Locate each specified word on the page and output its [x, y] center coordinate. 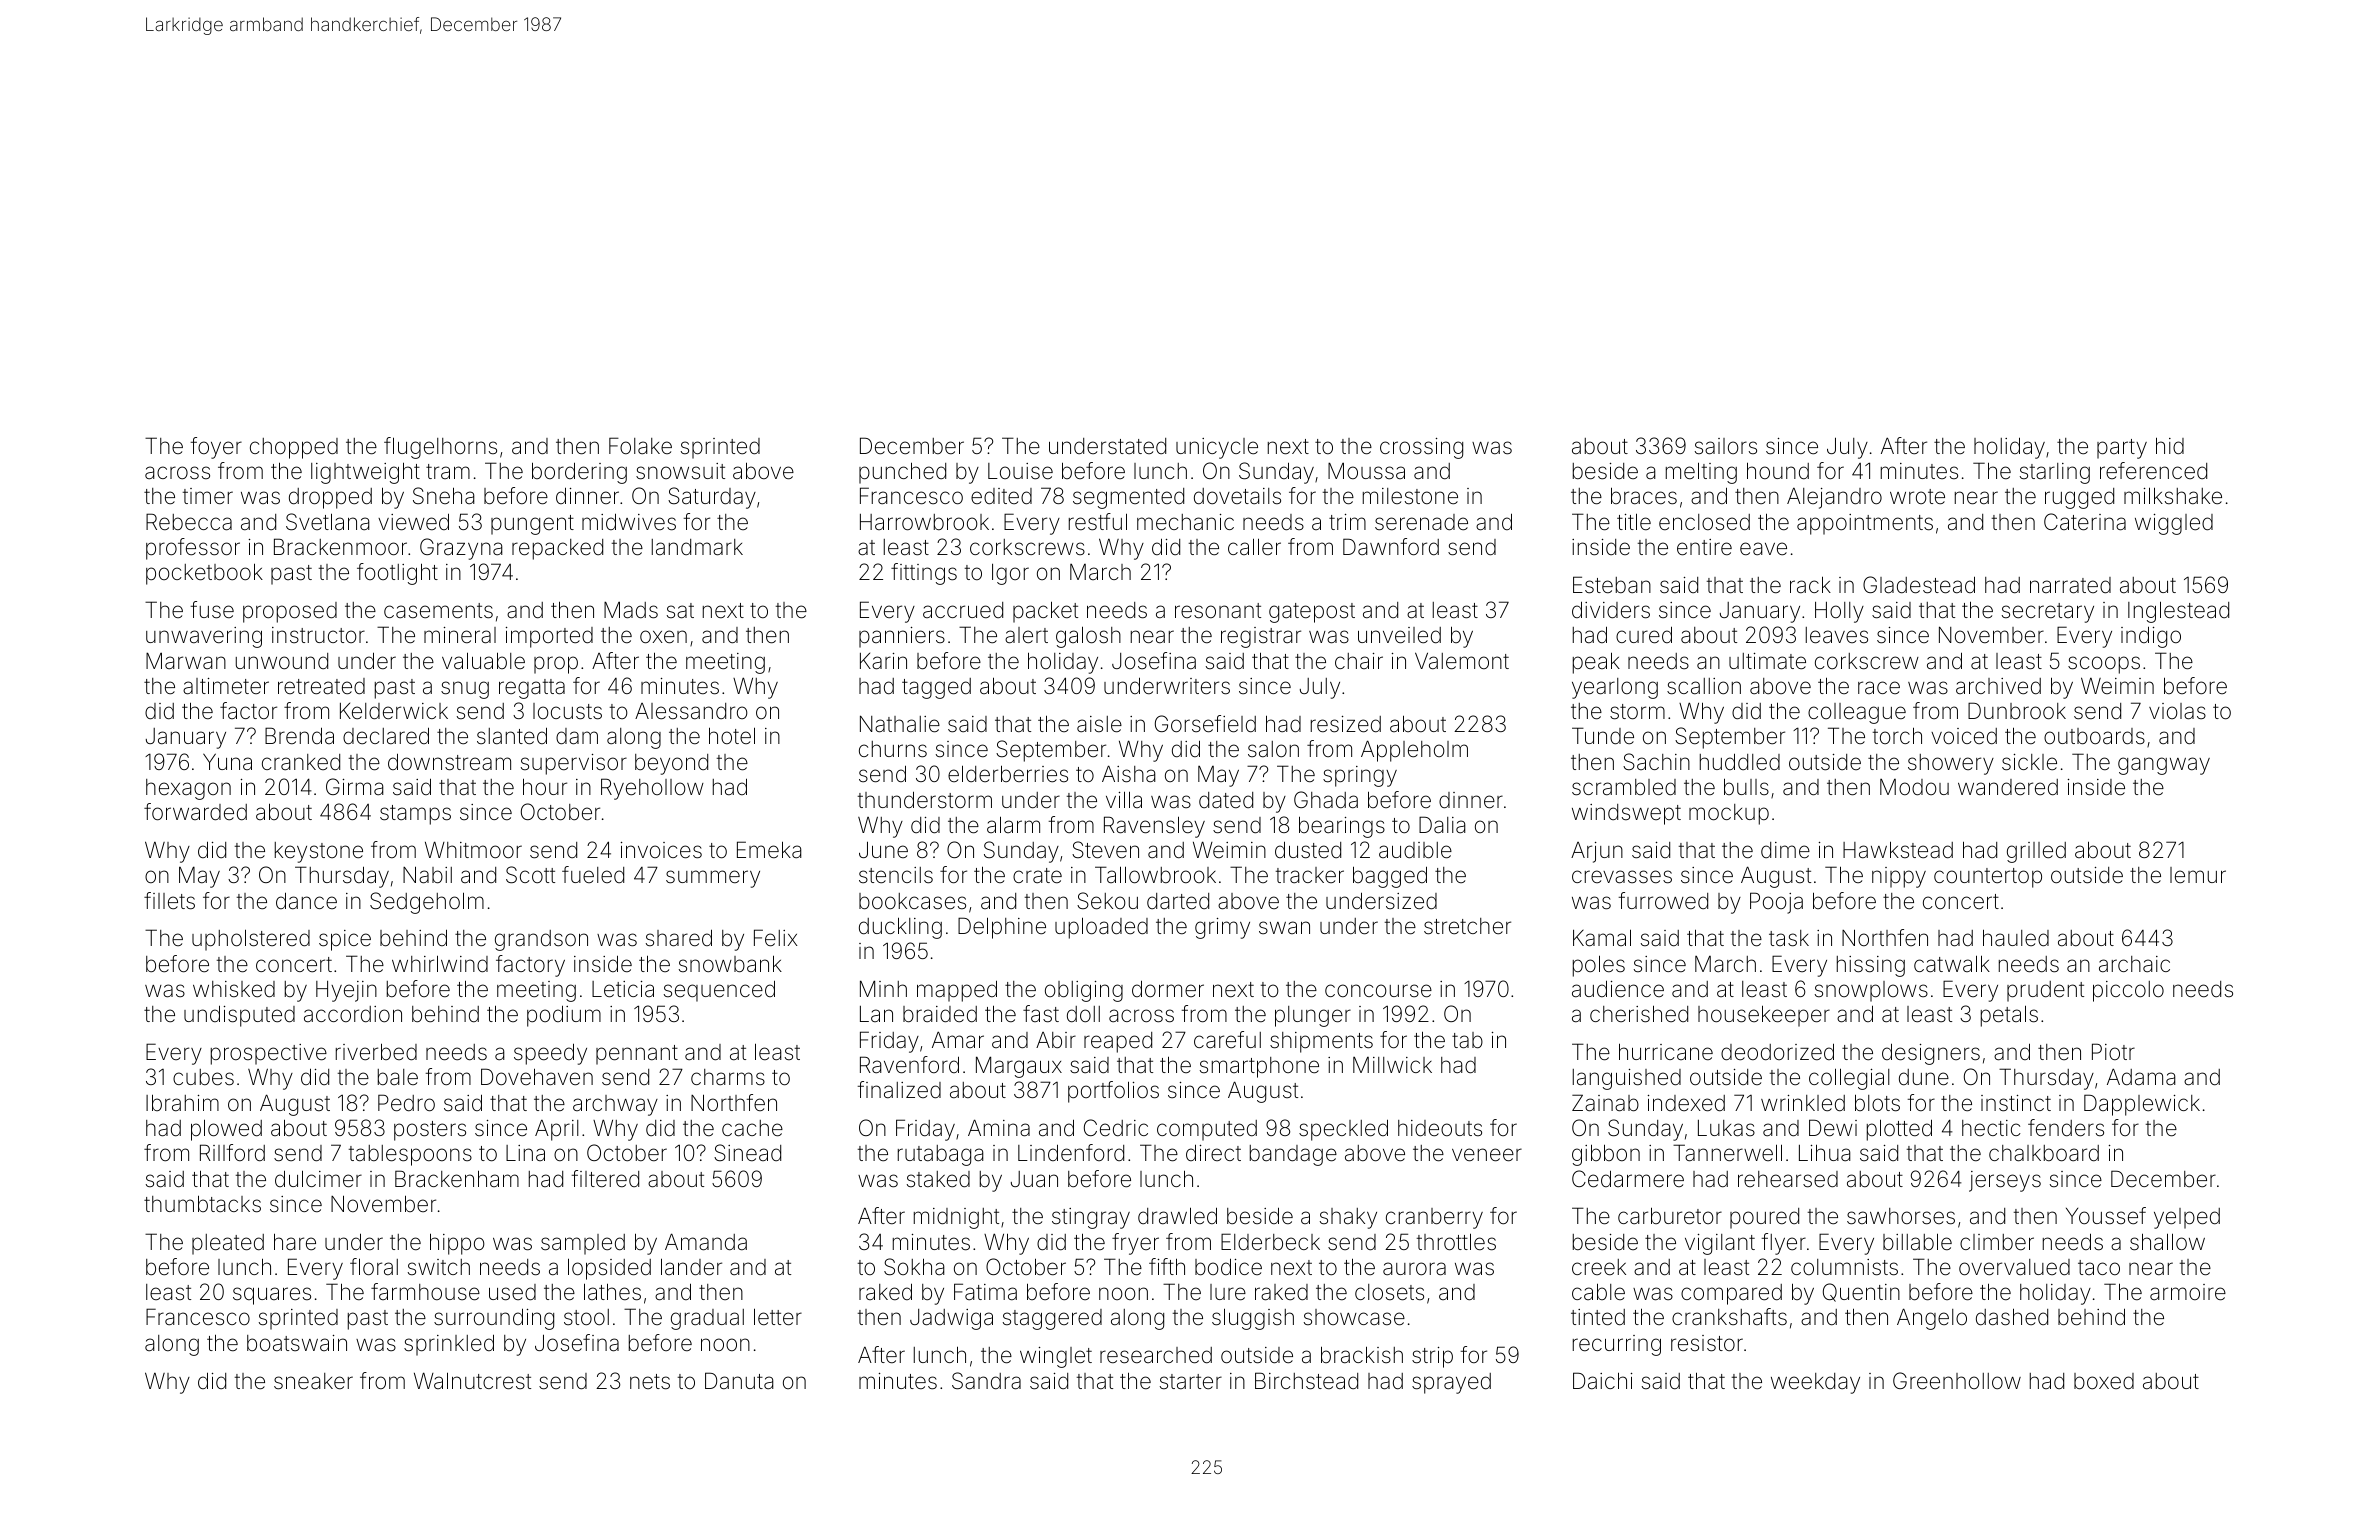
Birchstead [1306, 1381]
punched [902, 473]
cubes [203, 1077]
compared [1731, 1294]
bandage [1293, 1155]
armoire [2188, 1292]
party [2122, 449]
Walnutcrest [472, 1381]
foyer [216, 448]
